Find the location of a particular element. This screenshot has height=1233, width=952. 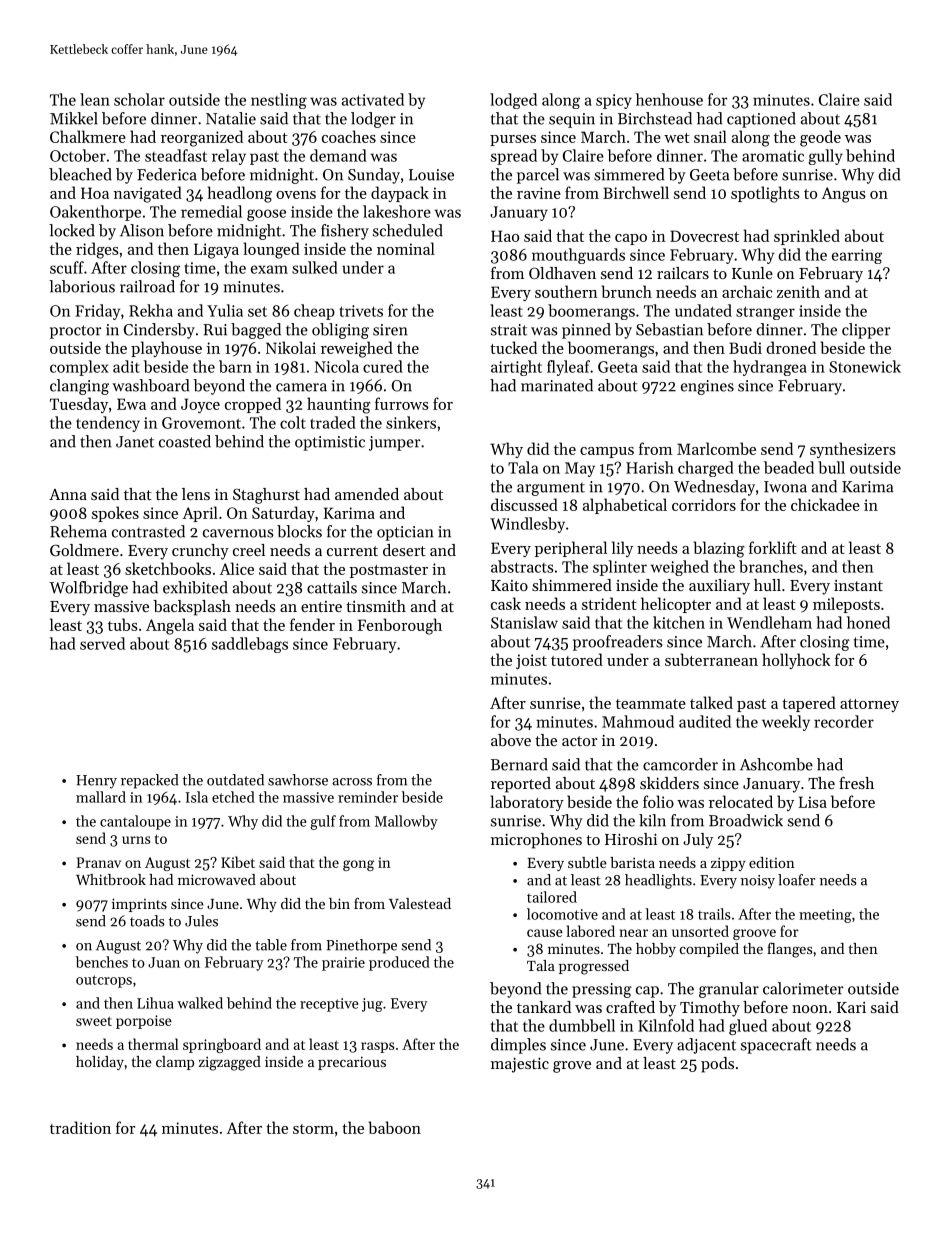

meeting is located at coordinates (825, 916).
